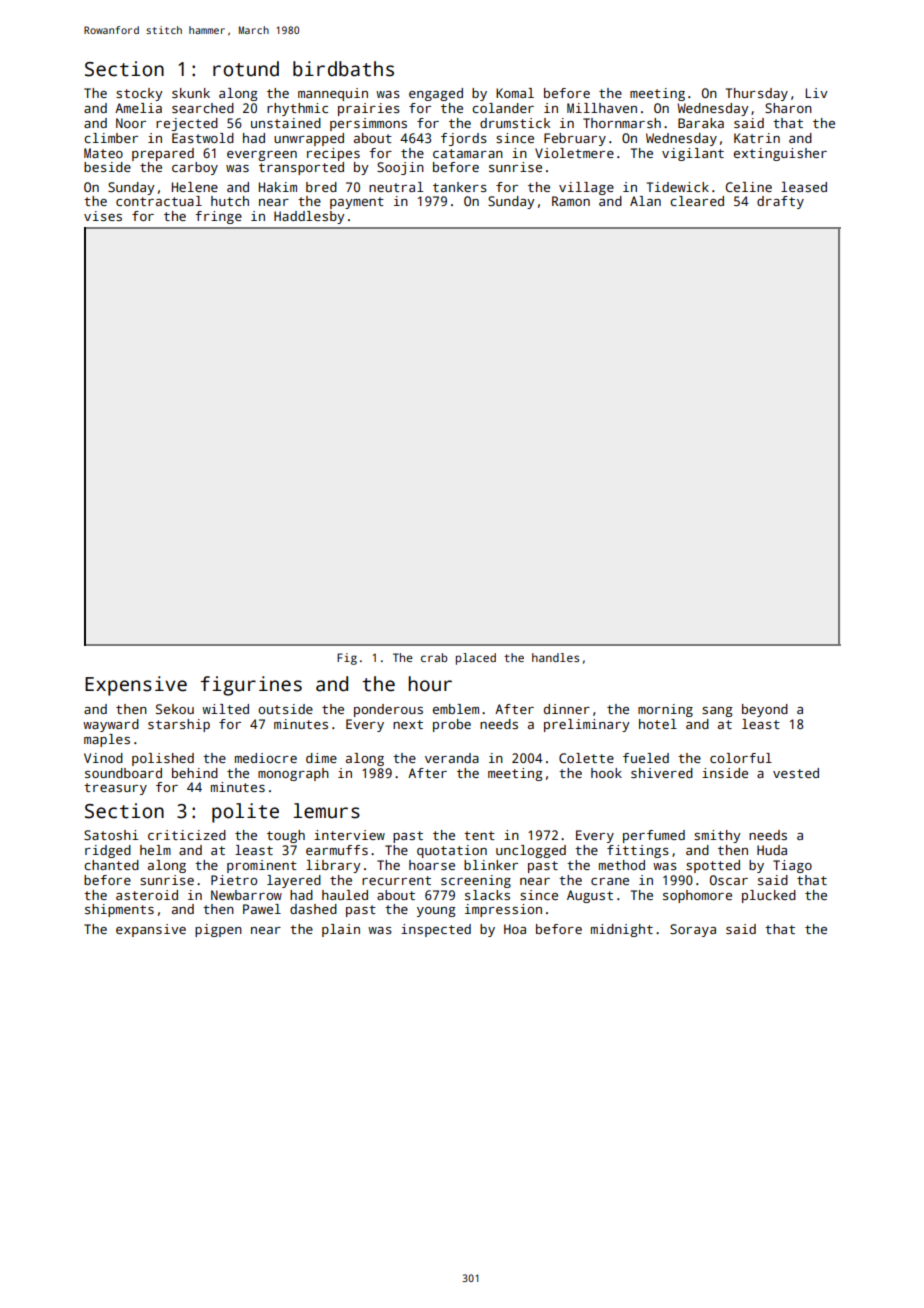  Describe the element at coordinates (246, 69) in the document. I see `rotund` at that location.
